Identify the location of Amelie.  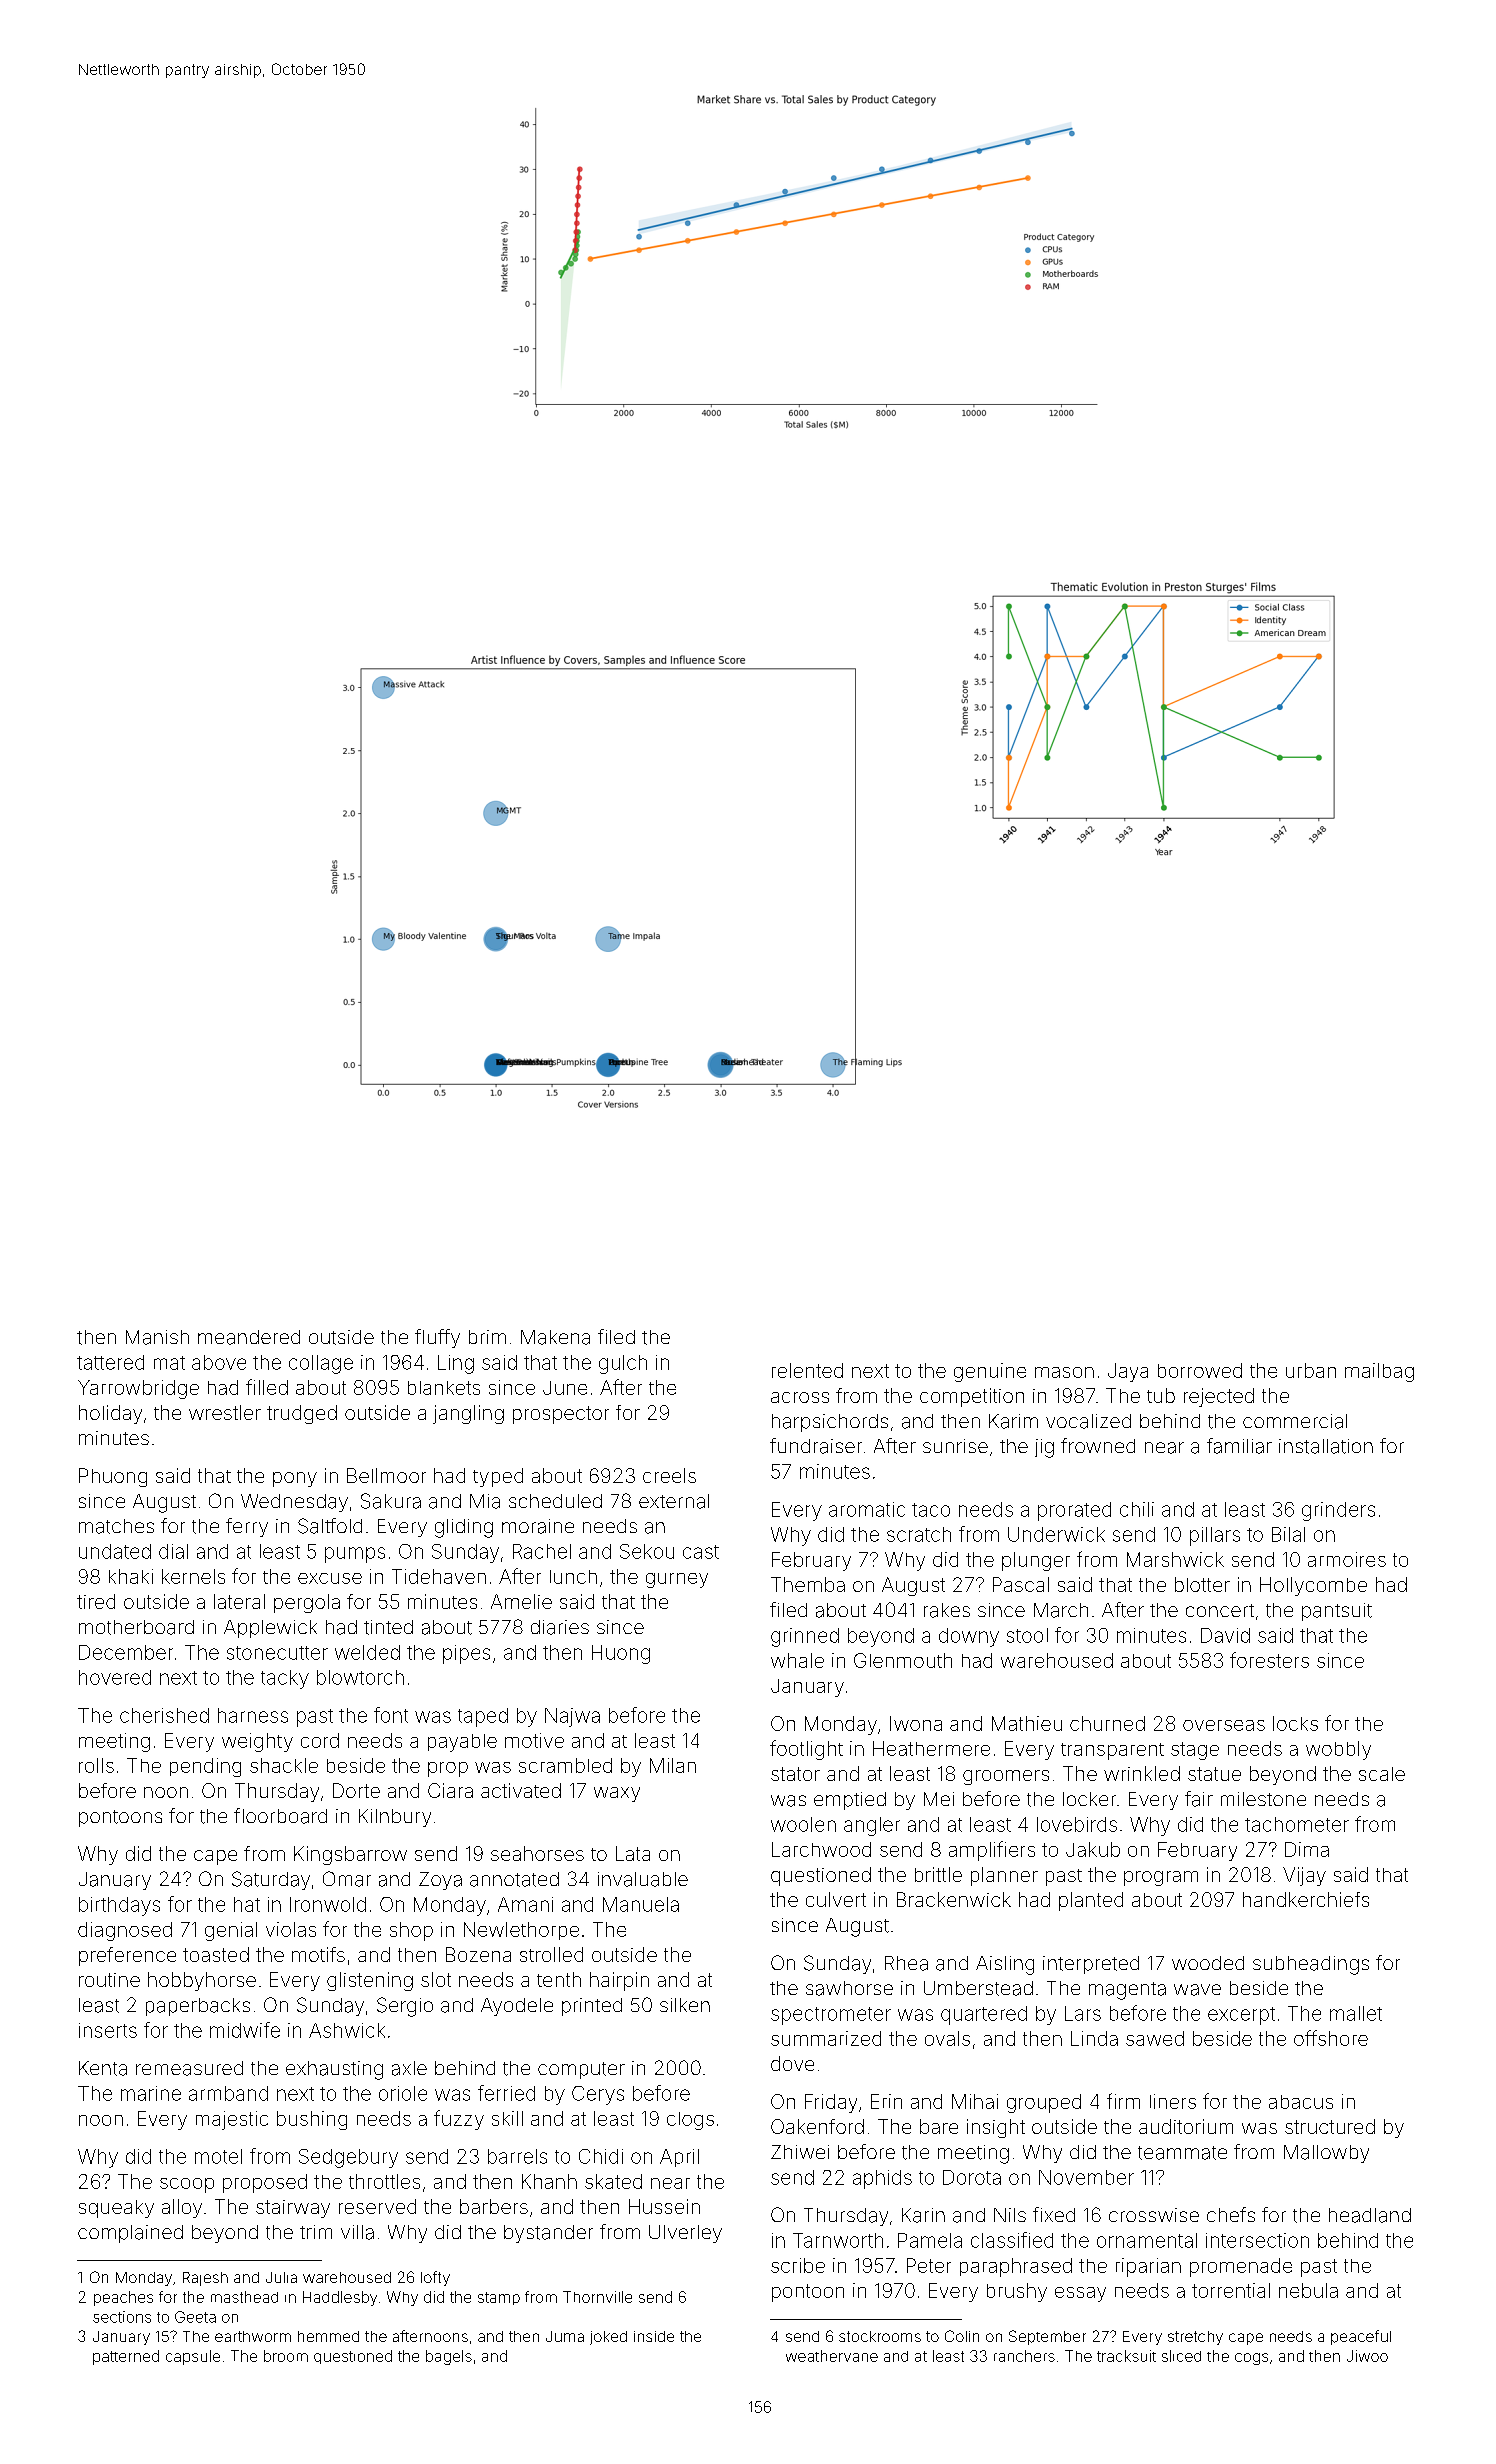
(521, 1601).
